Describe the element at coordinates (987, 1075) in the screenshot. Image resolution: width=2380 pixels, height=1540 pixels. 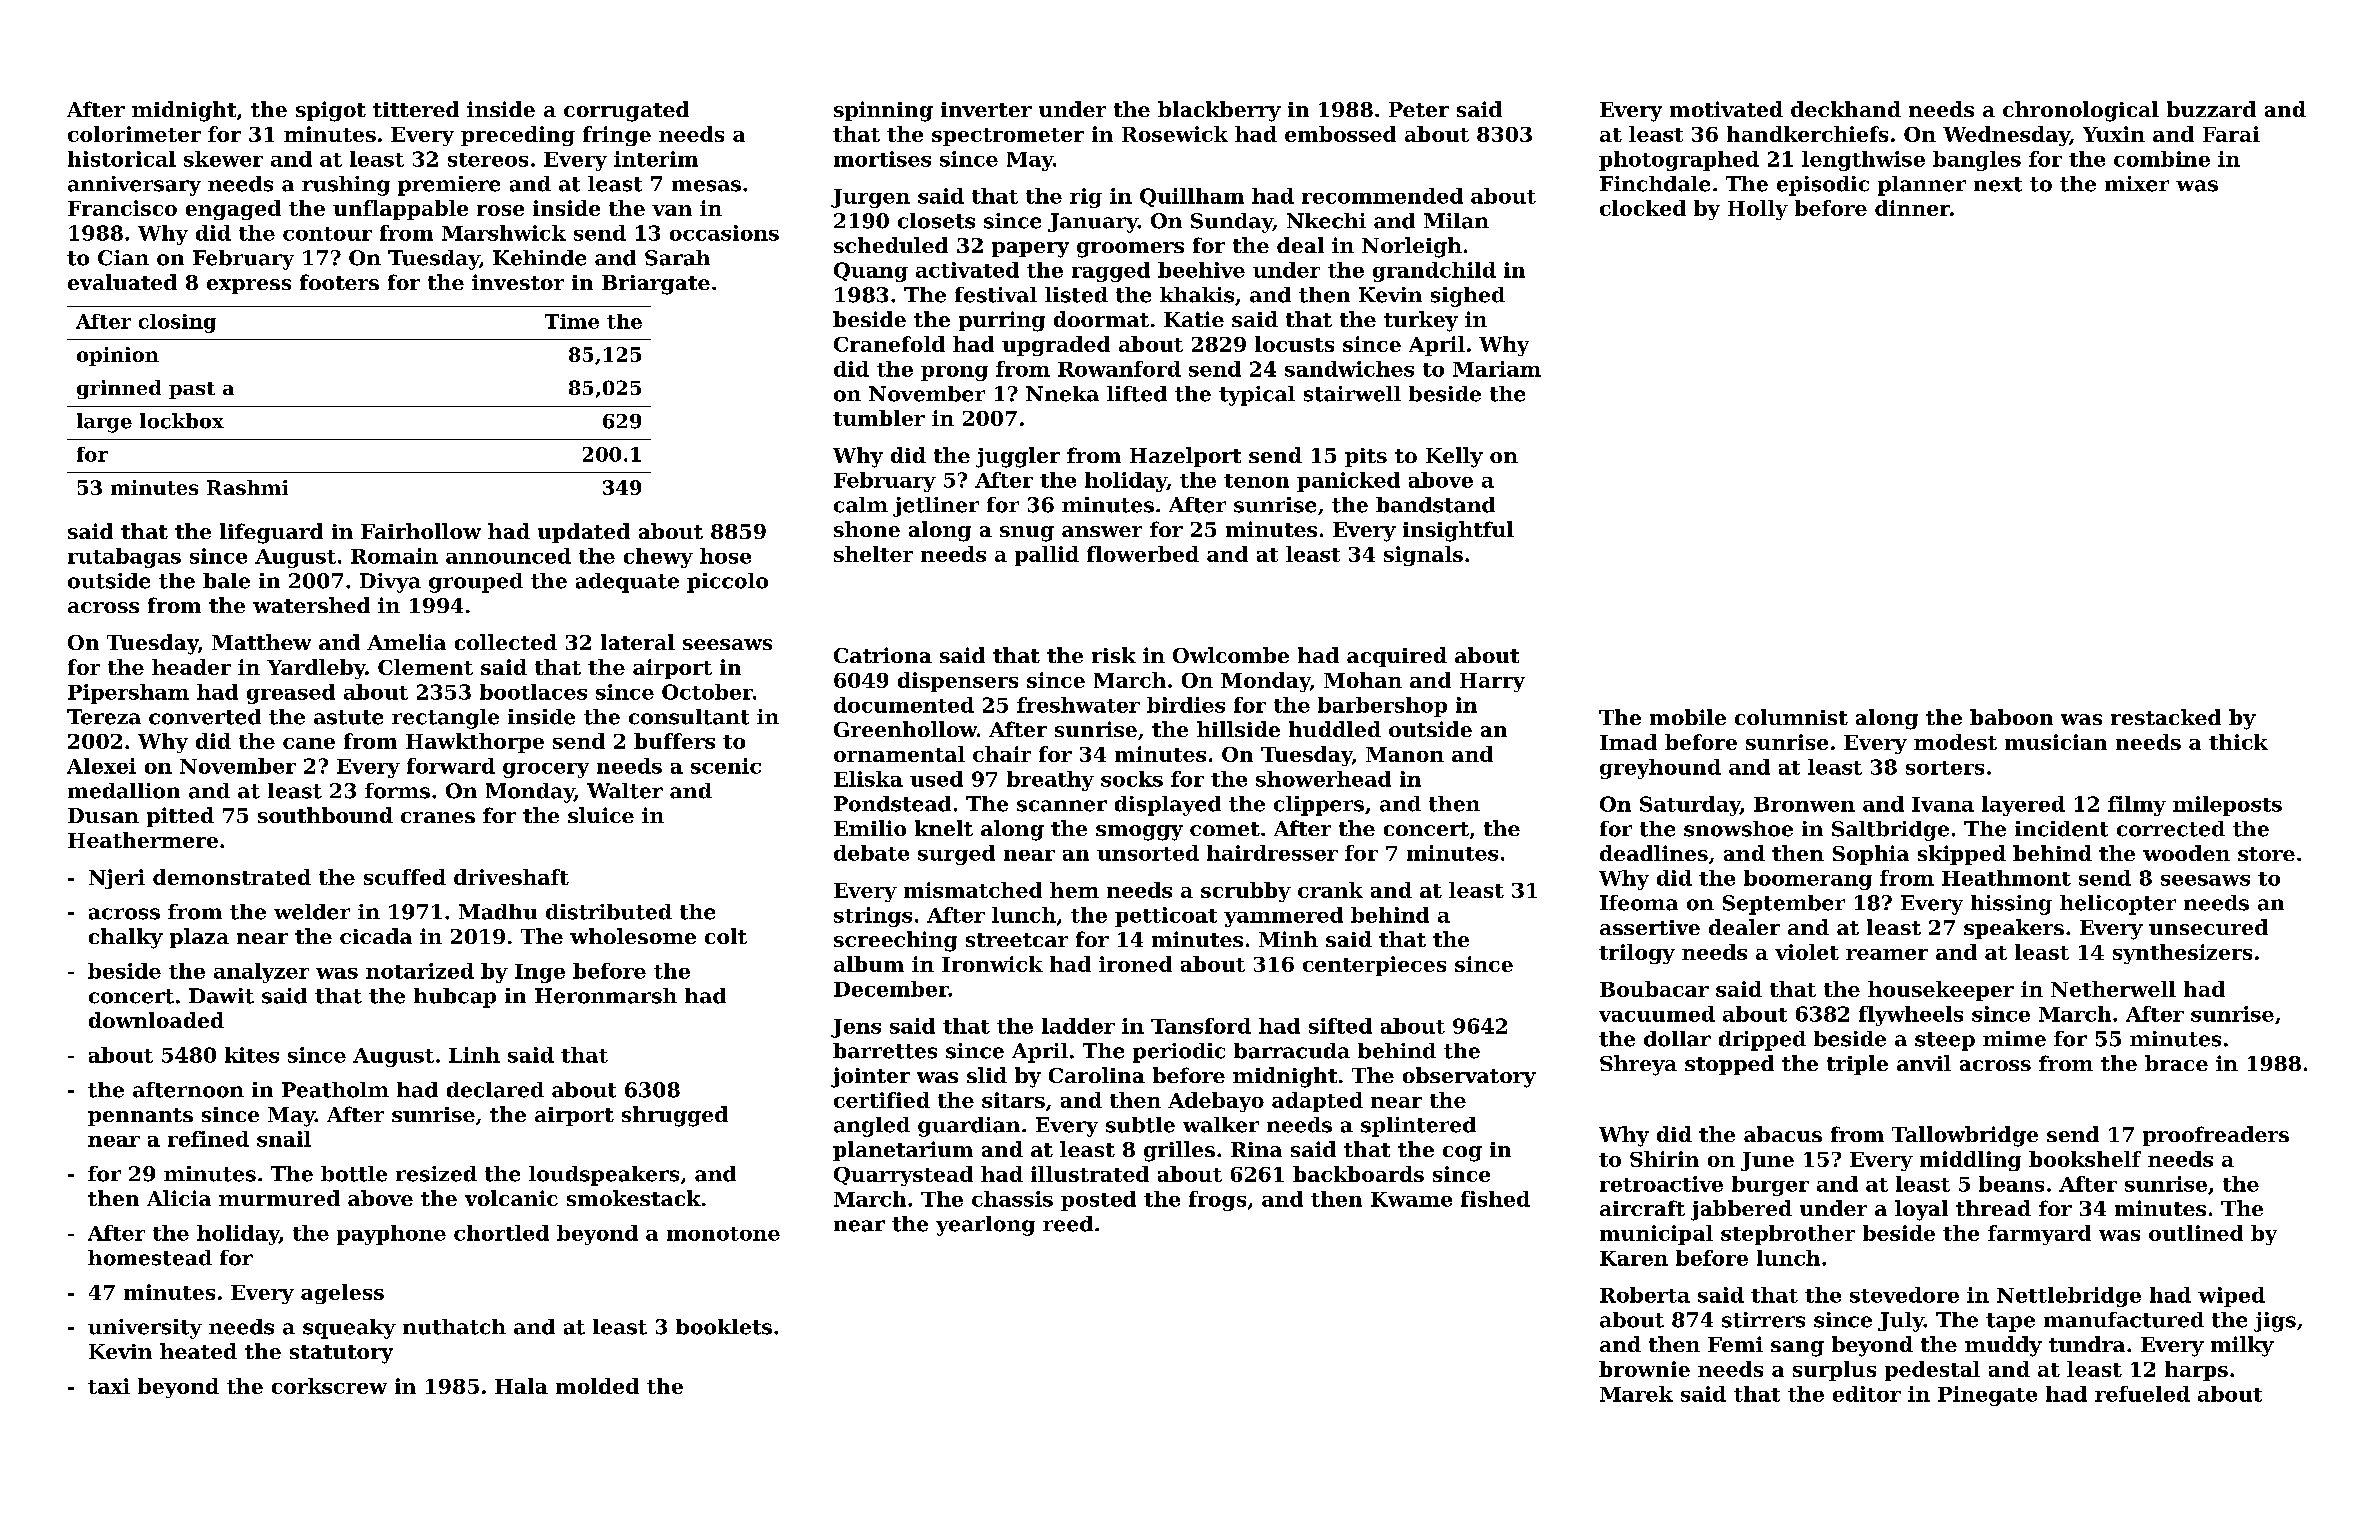
I see `slid` at that location.
